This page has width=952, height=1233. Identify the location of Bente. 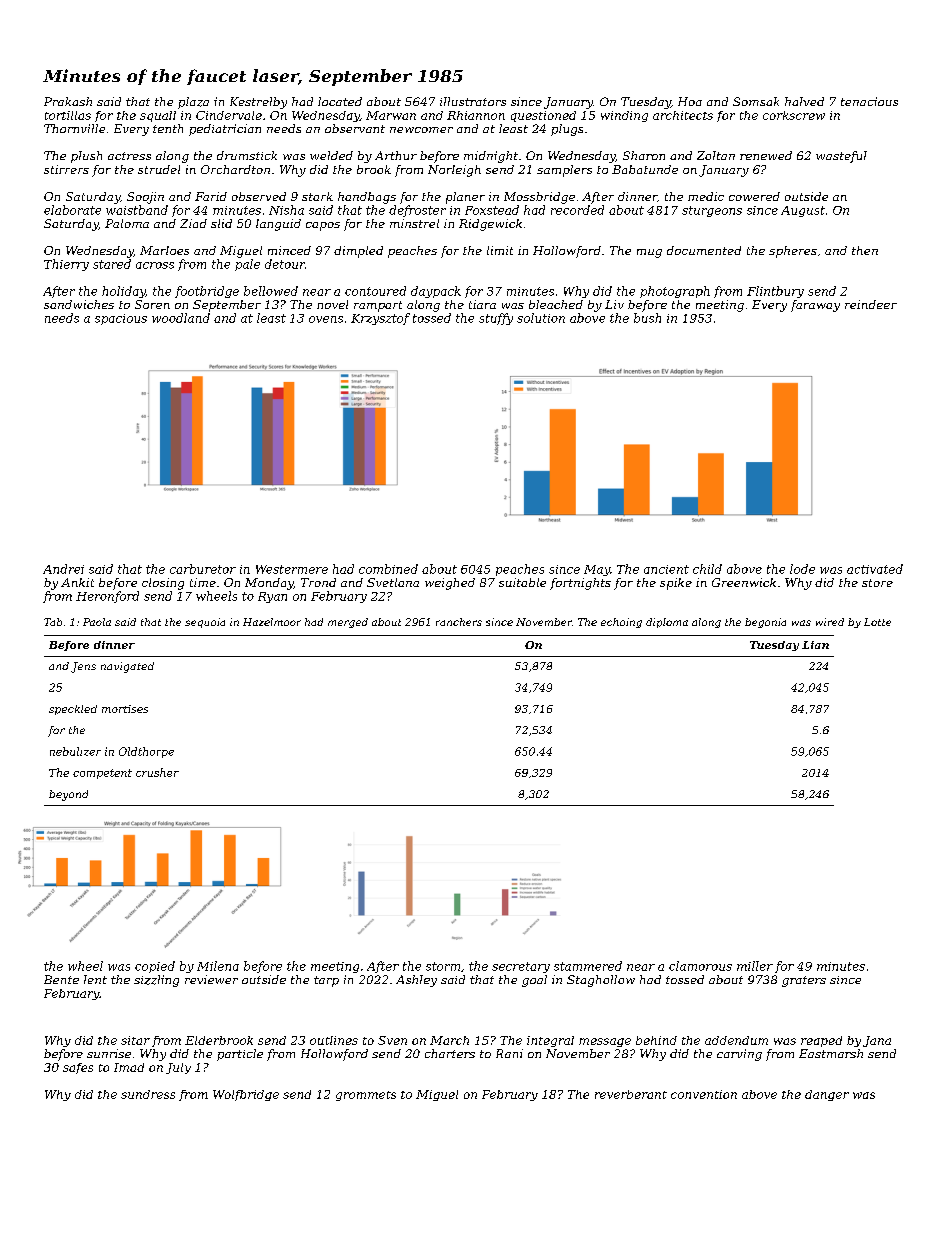
(61, 979).
